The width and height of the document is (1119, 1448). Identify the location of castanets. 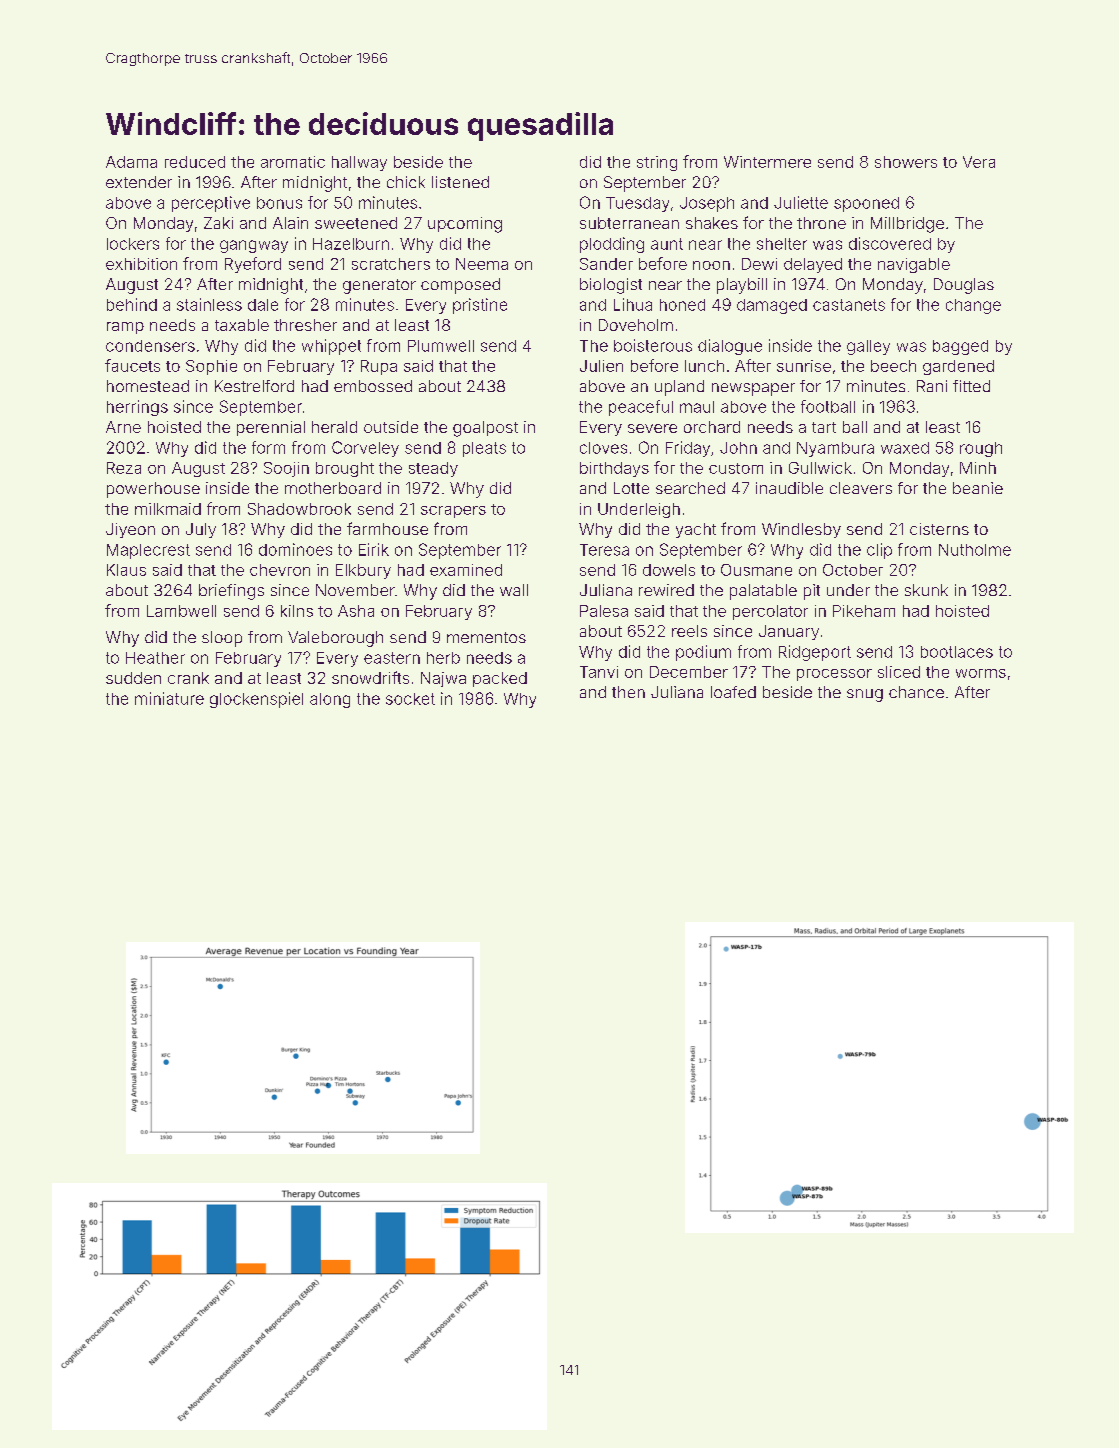
(849, 305).
